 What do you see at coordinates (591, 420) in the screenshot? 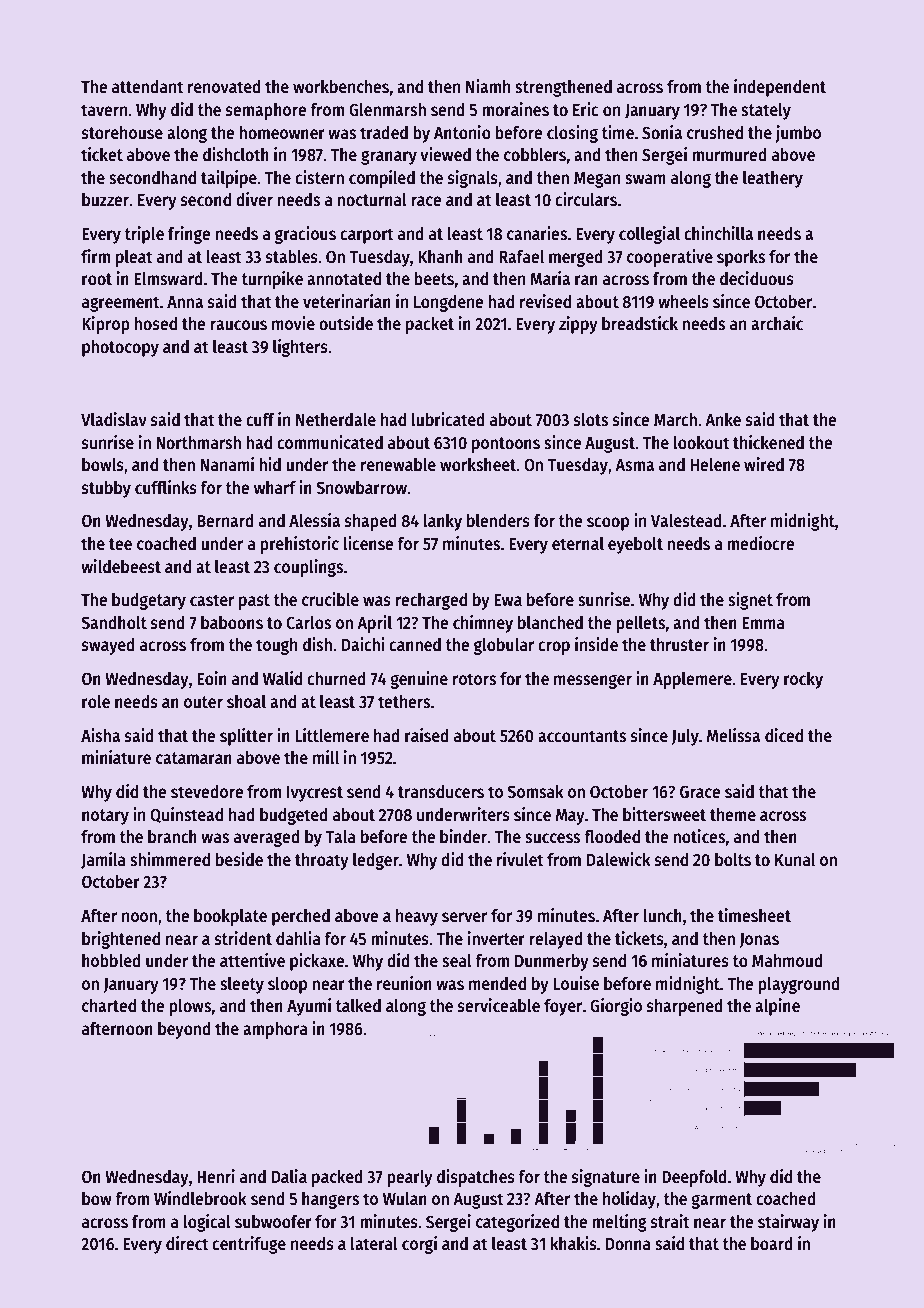
I see `slots` at bounding box center [591, 420].
